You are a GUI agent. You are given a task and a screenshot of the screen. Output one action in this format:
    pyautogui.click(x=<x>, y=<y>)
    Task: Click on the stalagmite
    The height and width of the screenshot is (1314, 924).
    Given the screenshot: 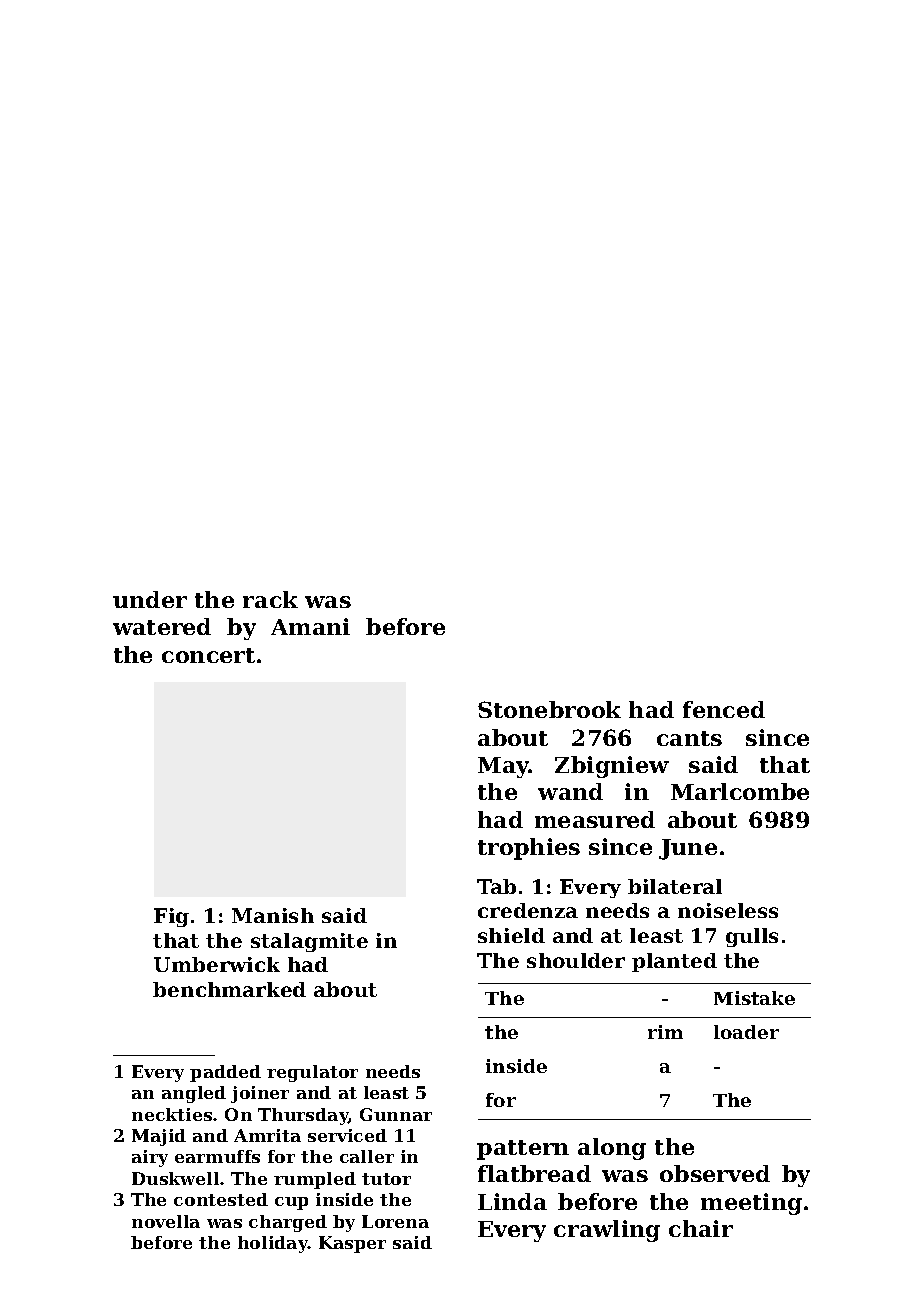 What is the action you would take?
    pyautogui.click(x=309, y=942)
